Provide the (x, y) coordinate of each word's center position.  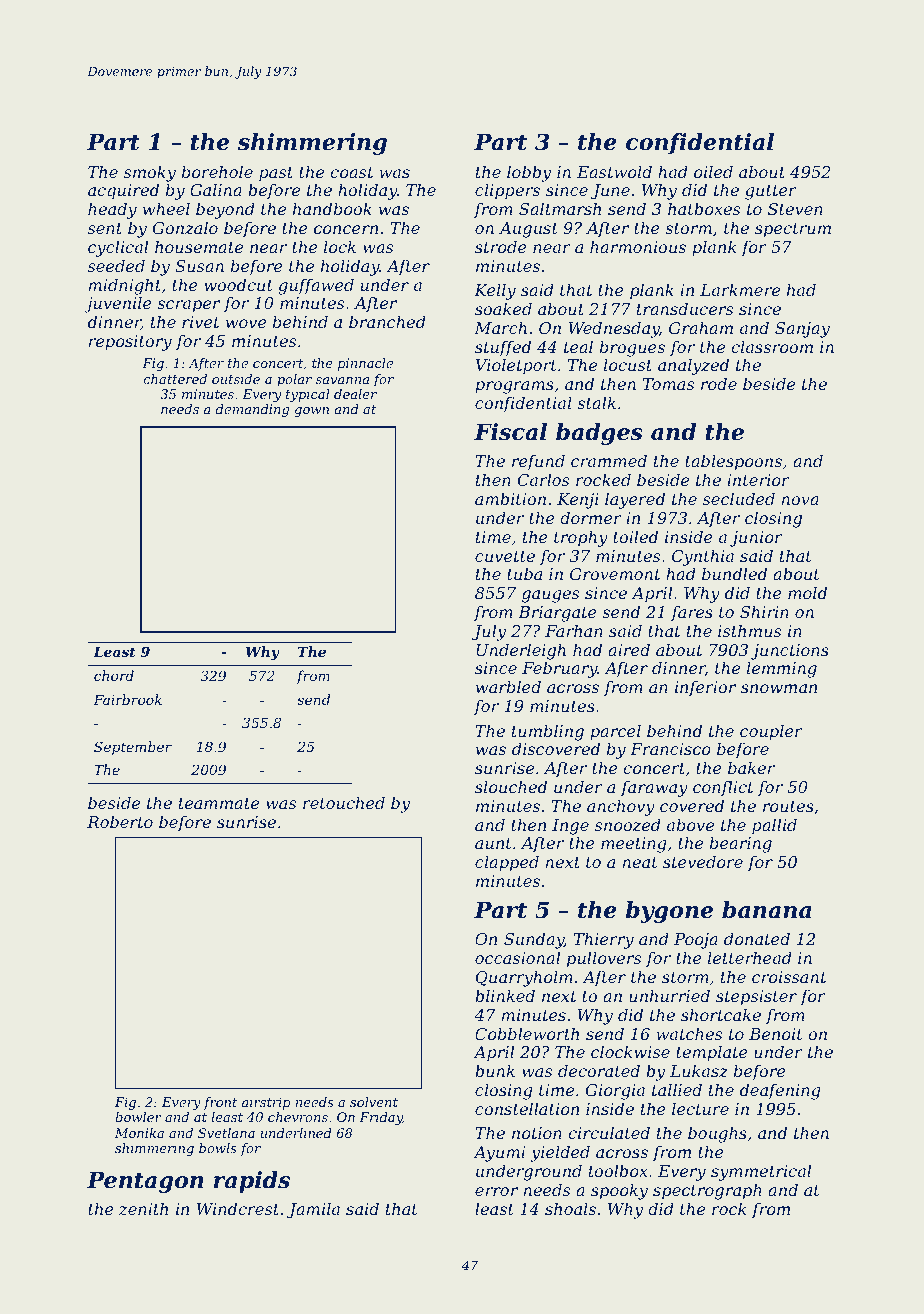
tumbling (548, 732)
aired (629, 649)
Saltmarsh (560, 208)
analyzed (693, 366)
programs (514, 387)
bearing (741, 844)
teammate (219, 803)
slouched (511, 786)
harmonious (638, 246)
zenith (143, 1209)
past (276, 174)
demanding (252, 410)
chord (114, 675)
